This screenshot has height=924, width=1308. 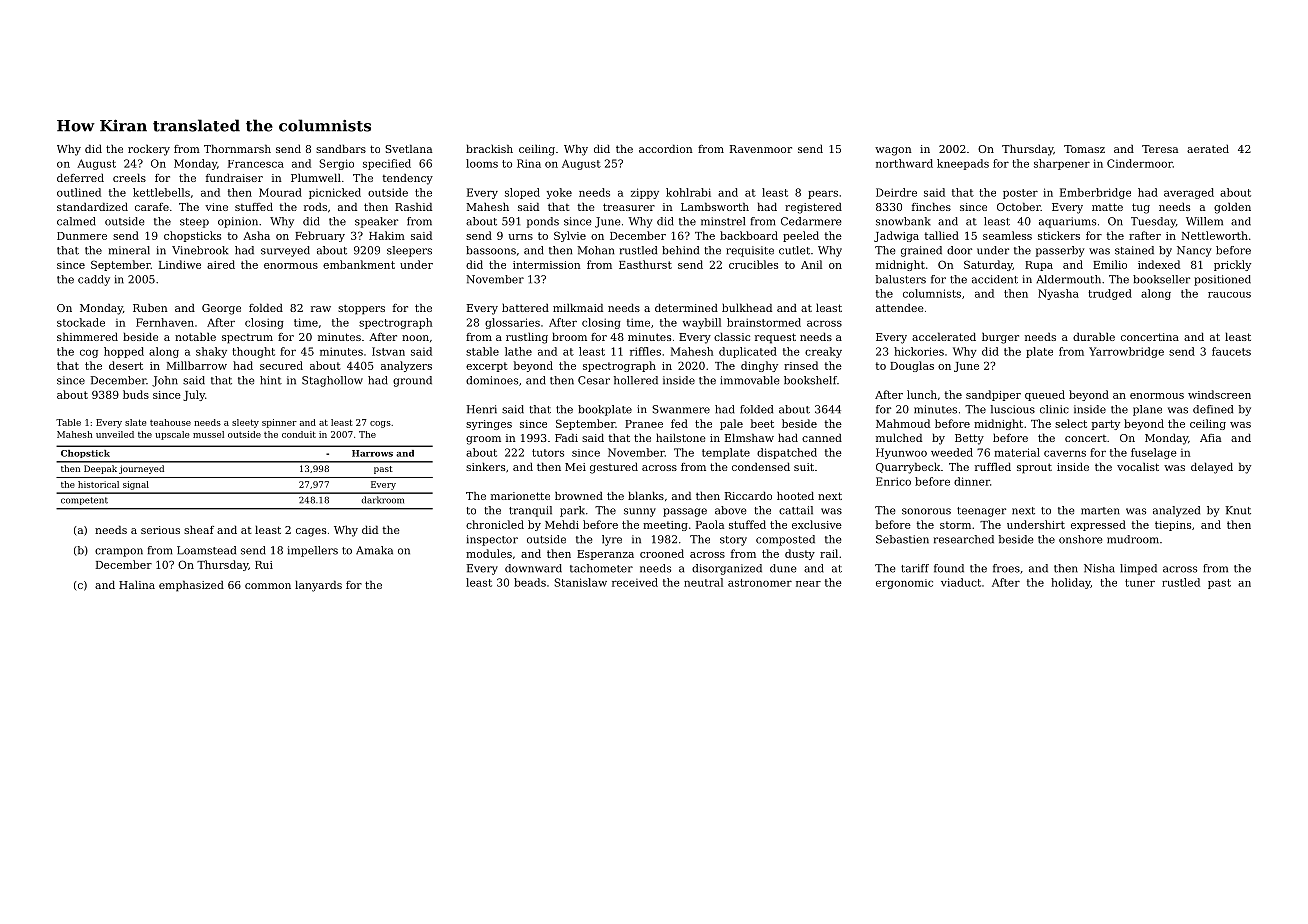 I want to click on bookshelf, so click(x=810, y=380).
